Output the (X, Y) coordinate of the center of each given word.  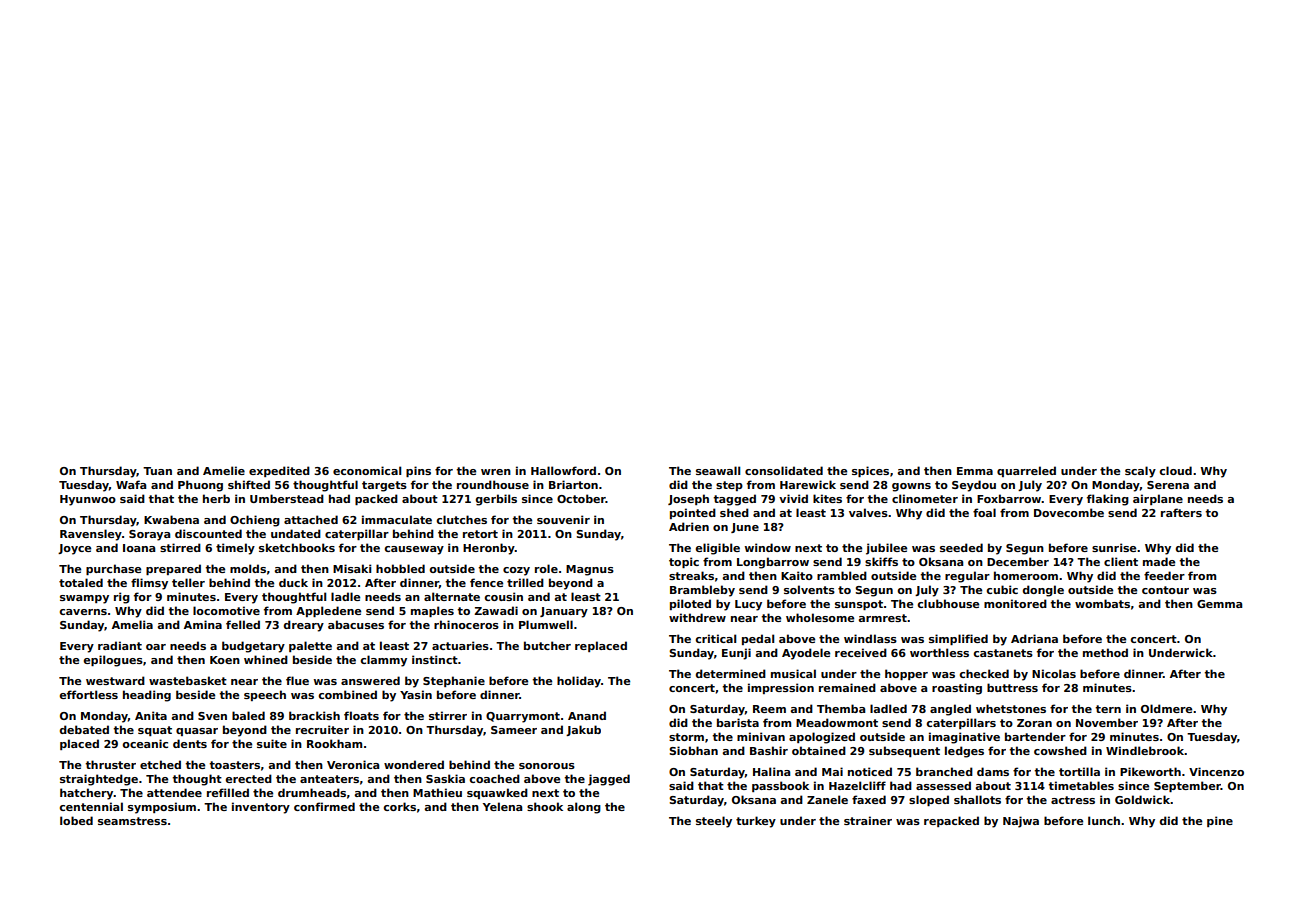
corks (400, 806)
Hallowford (563, 470)
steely (714, 822)
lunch (1104, 820)
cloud (1176, 470)
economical (367, 470)
